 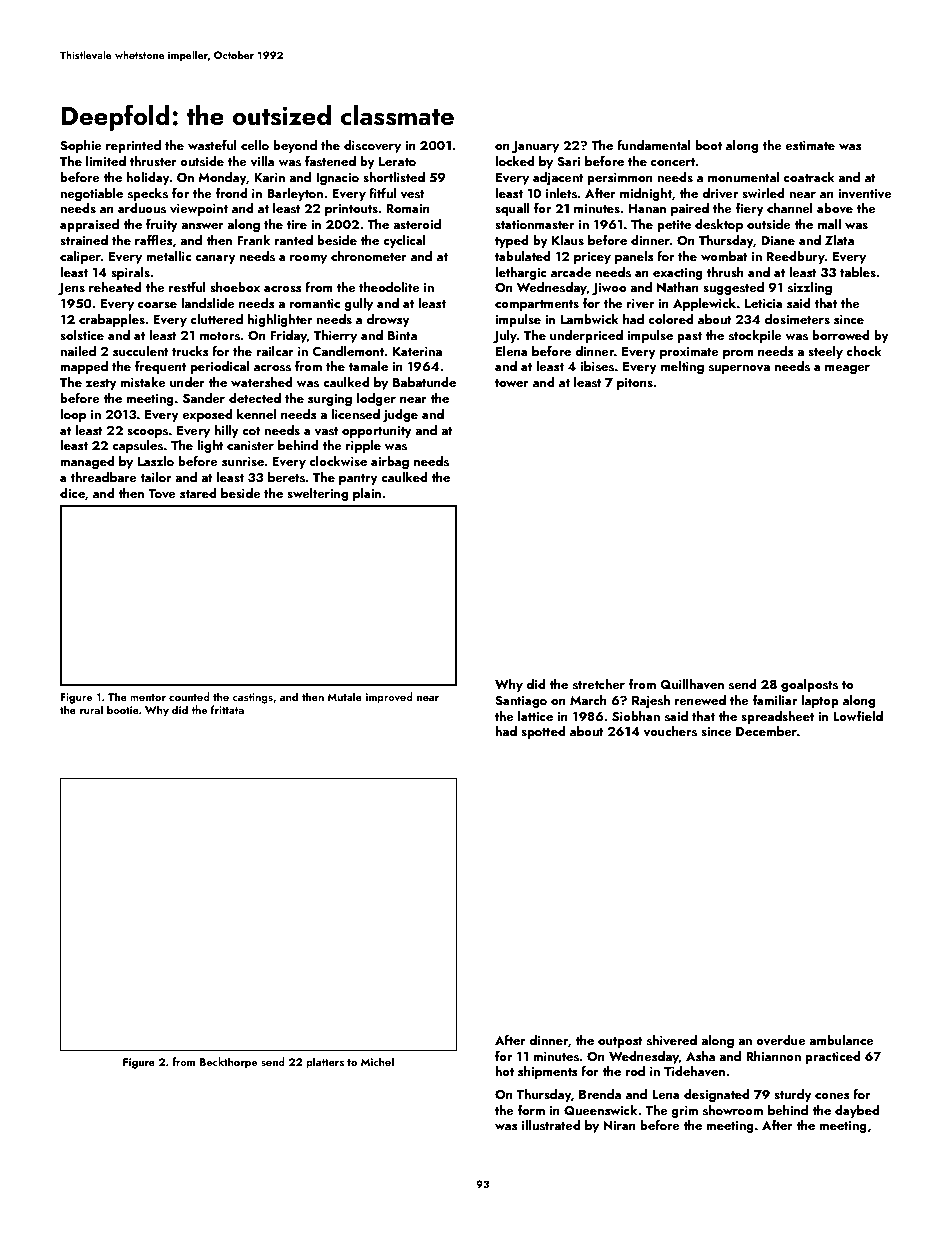 What do you see at coordinates (543, 732) in the page?
I see `spotted` at bounding box center [543, 732].
